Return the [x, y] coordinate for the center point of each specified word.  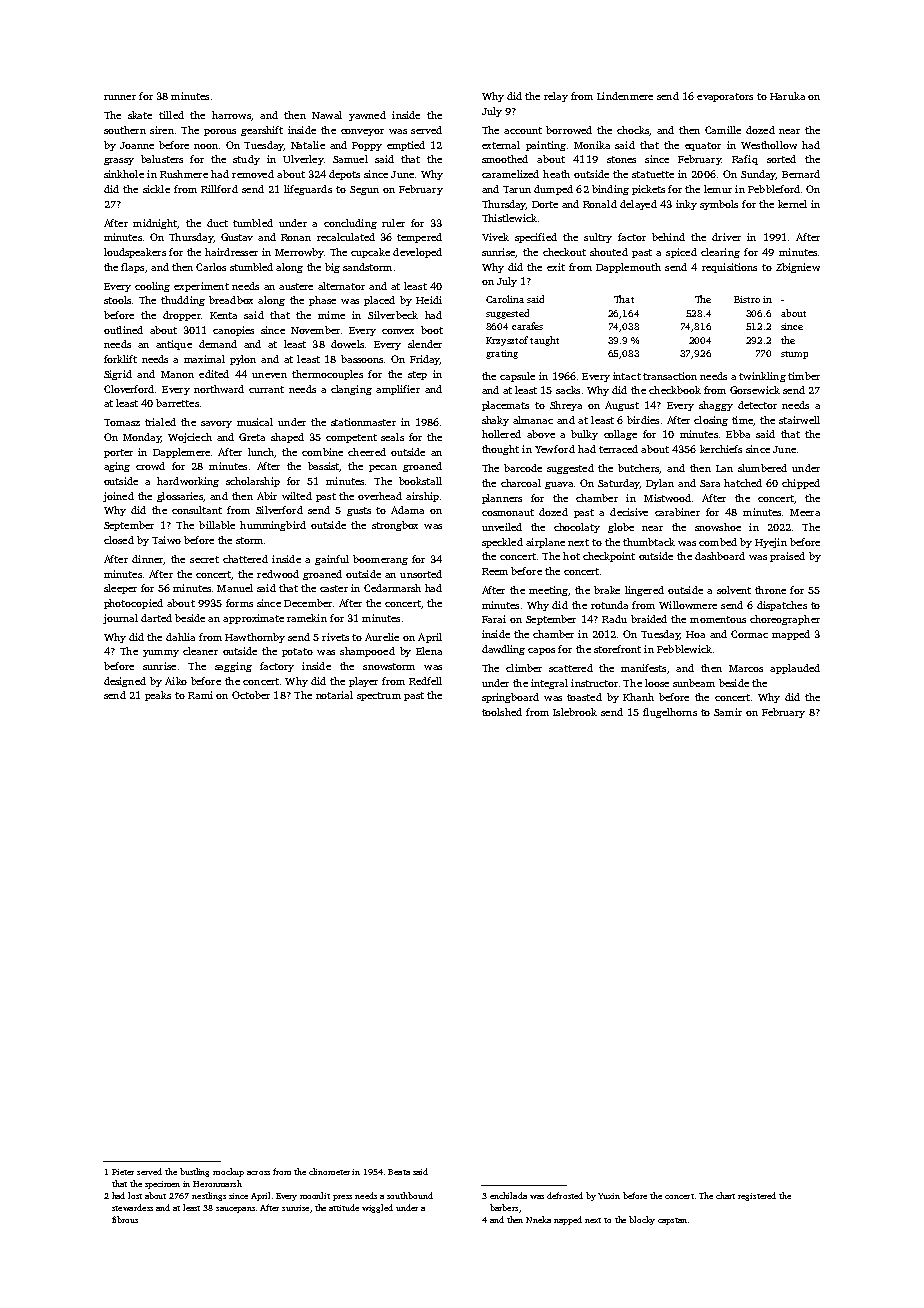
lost [135, 1195]
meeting [548, 591]
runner [120, 97]
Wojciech [190, 438]
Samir [728, 712]
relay [556, 97]
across [258, 1173]
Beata [399, 1172]
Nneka [538, 1219]
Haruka [787, 96]
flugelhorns [670, 713]
